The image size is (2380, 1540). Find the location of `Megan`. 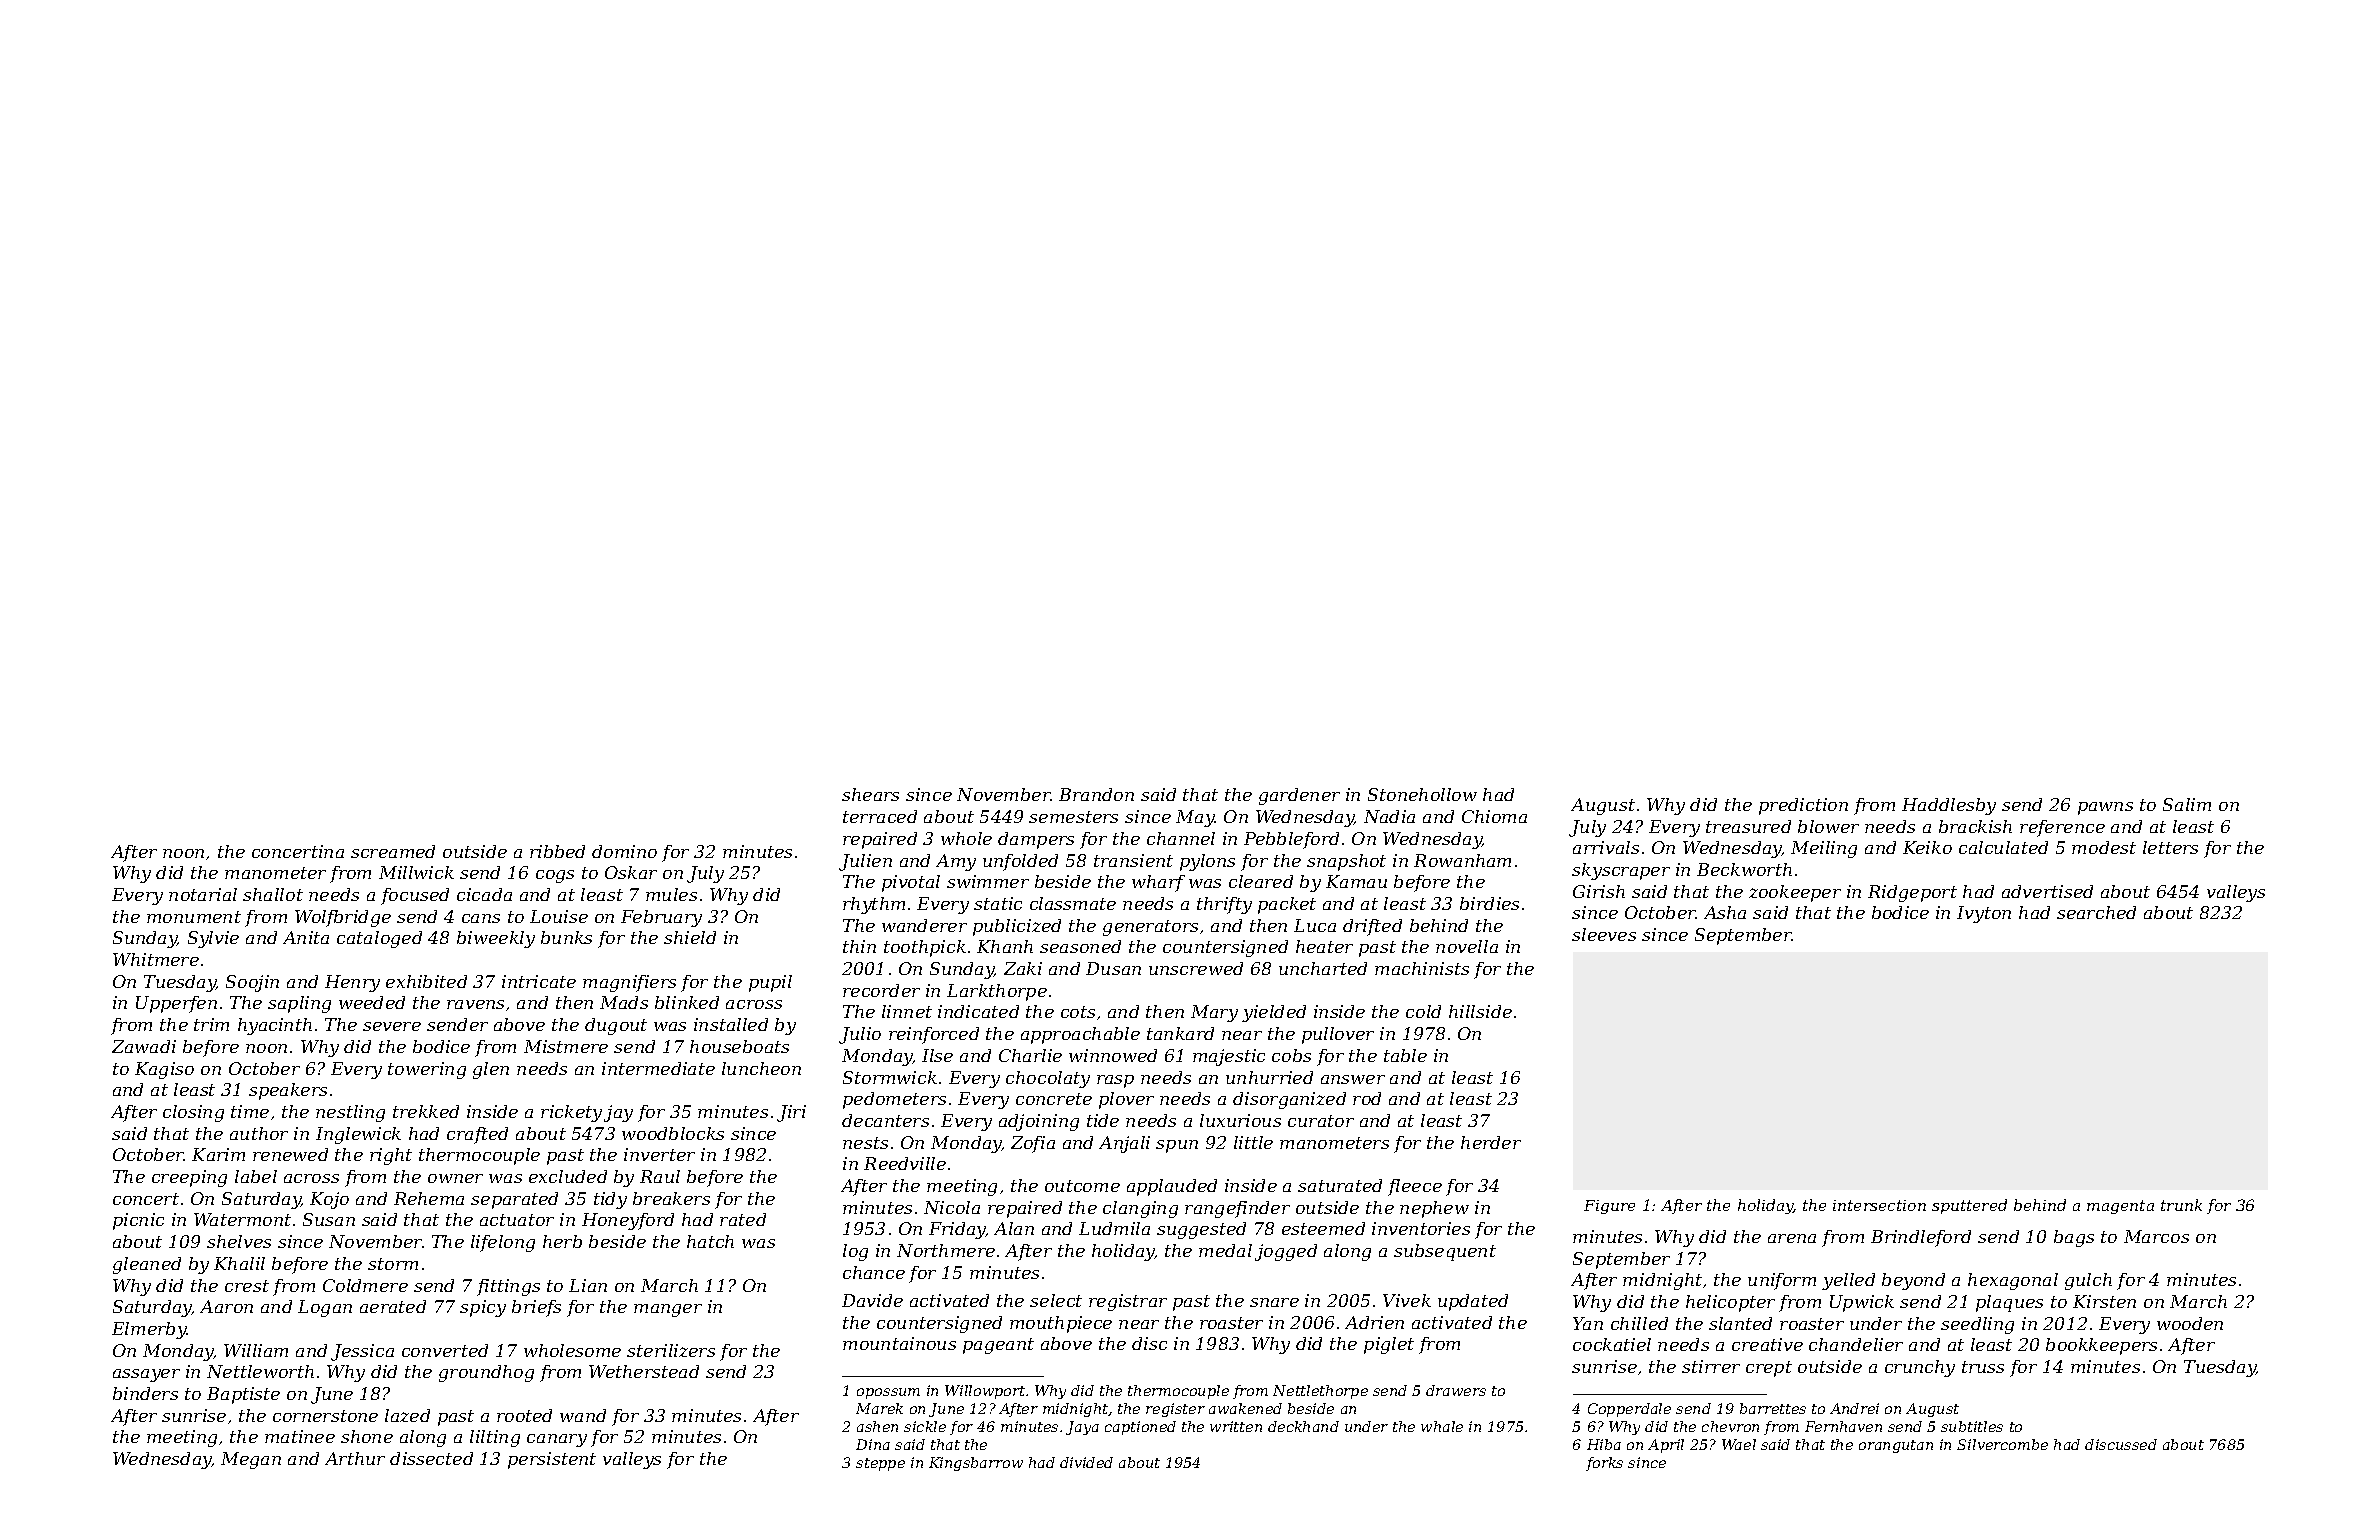

Megan is located at coordinates (251, 1460).
